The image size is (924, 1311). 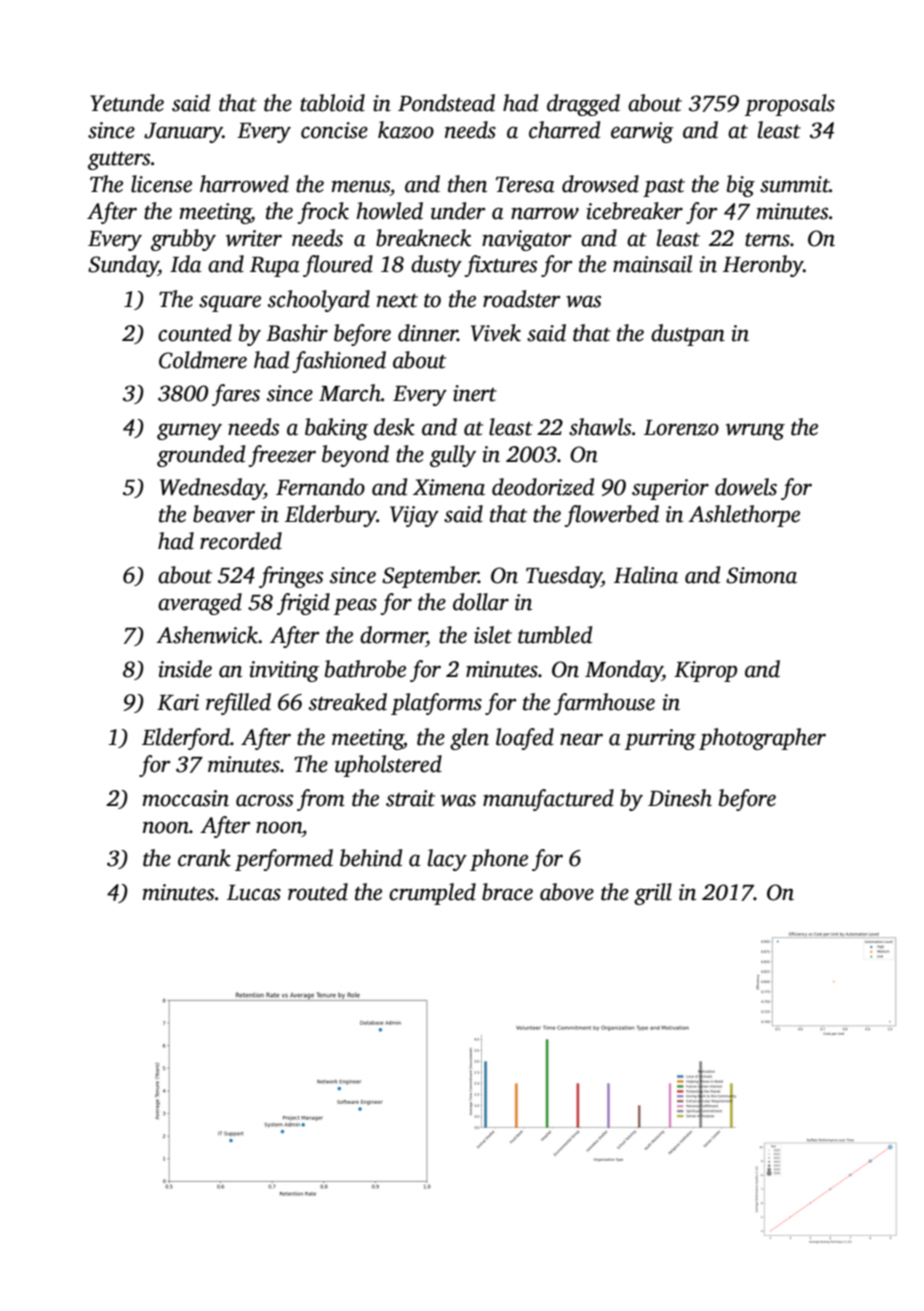 What do you see at coordinates (185, 798) in the screenshot?
I see `moccasin` at bounding box center [185, 798].
